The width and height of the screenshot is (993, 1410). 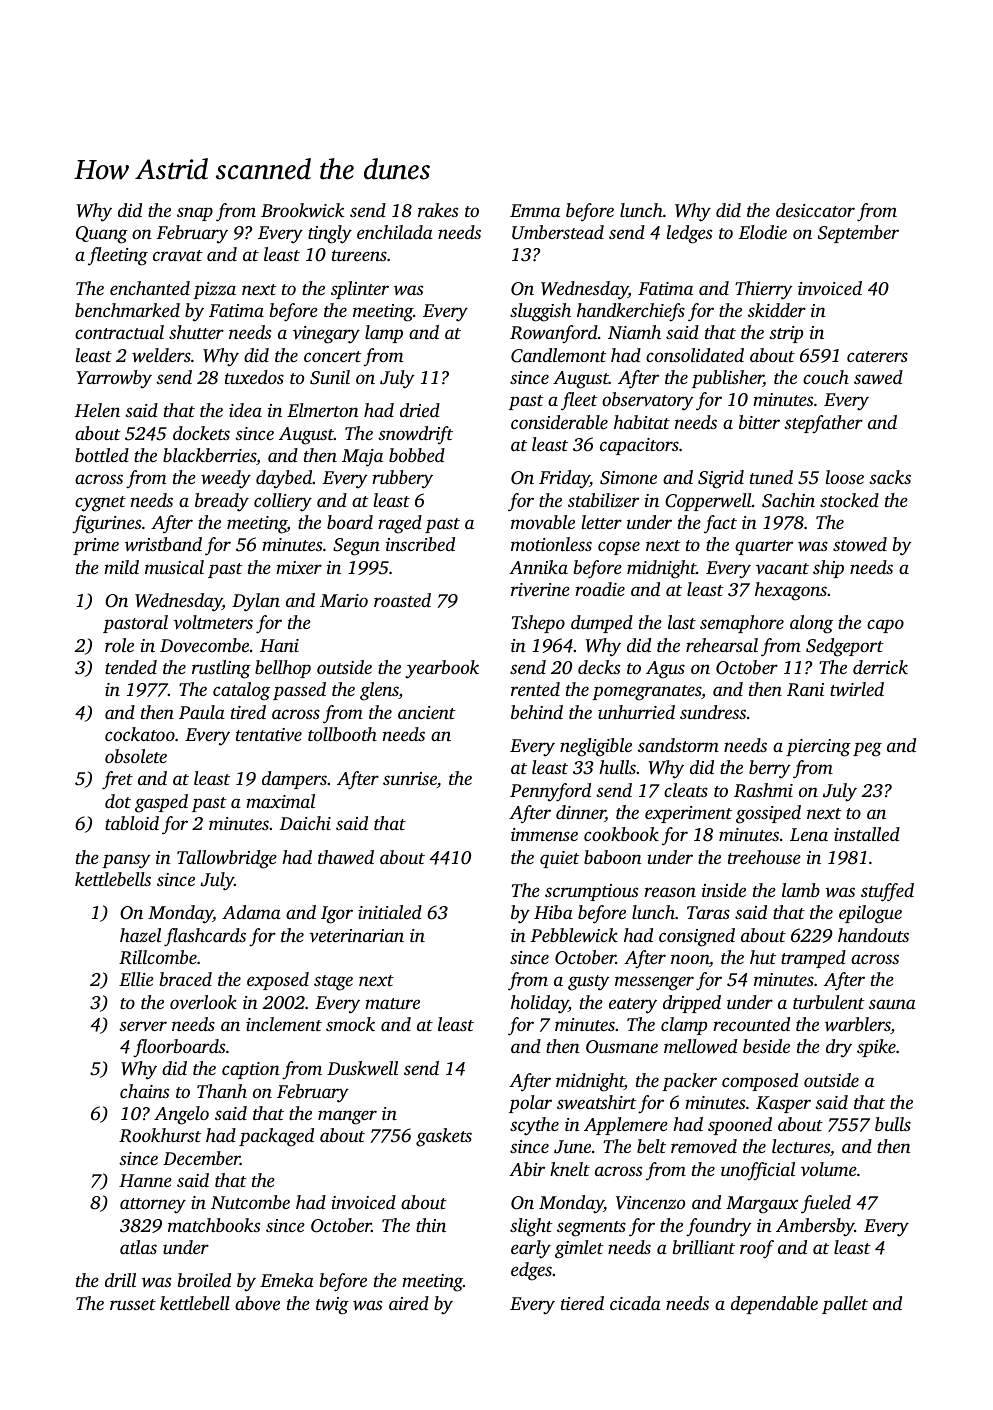 What do you see at coordinates (204, 1280) in the screenshot?
I see `broiled` at bounding box center [204, 1280].
